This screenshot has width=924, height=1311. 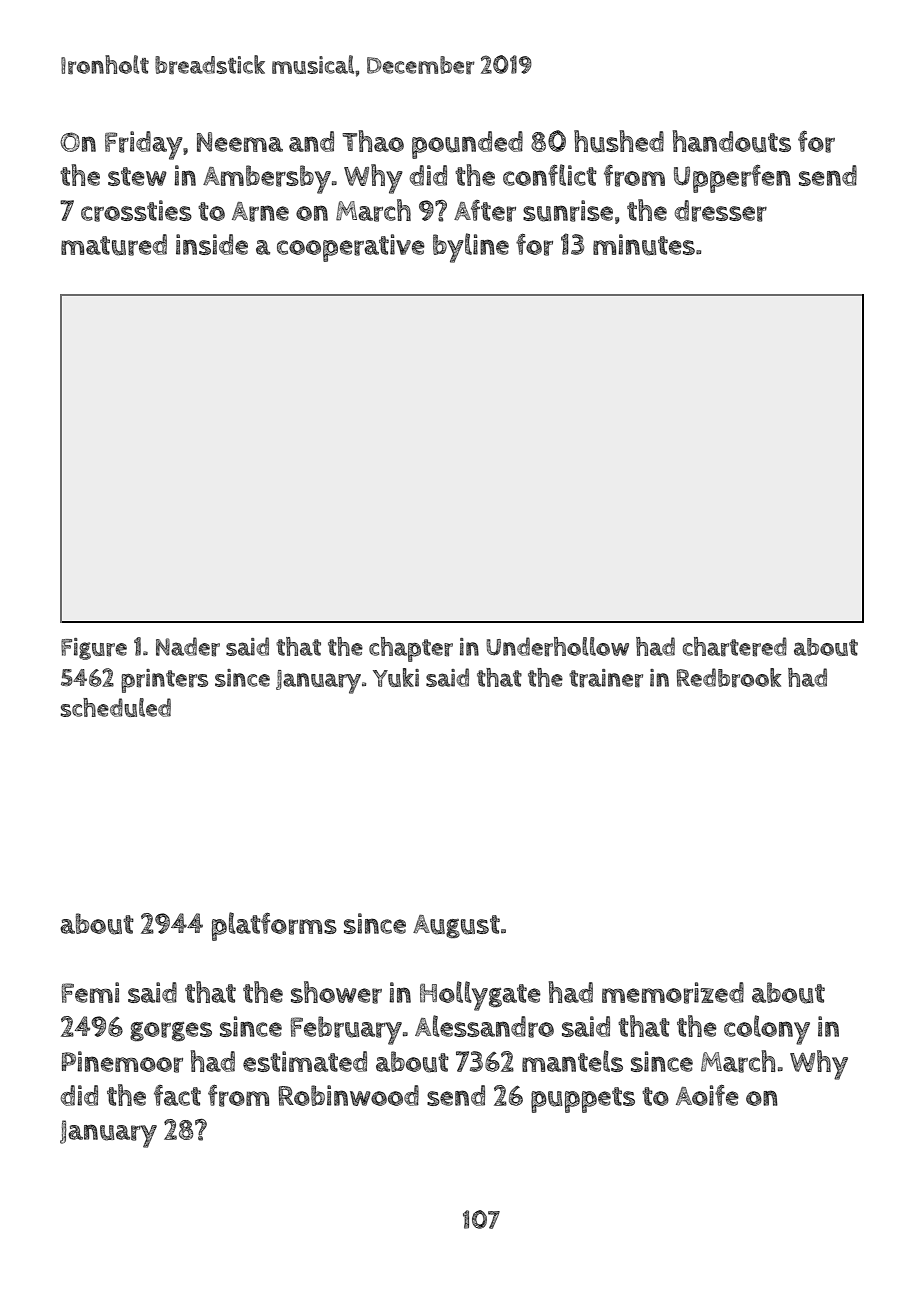 What do you see at coordinates (212, 244) in the screenshot?
I see `inside` at bounding box center [212, 244].
